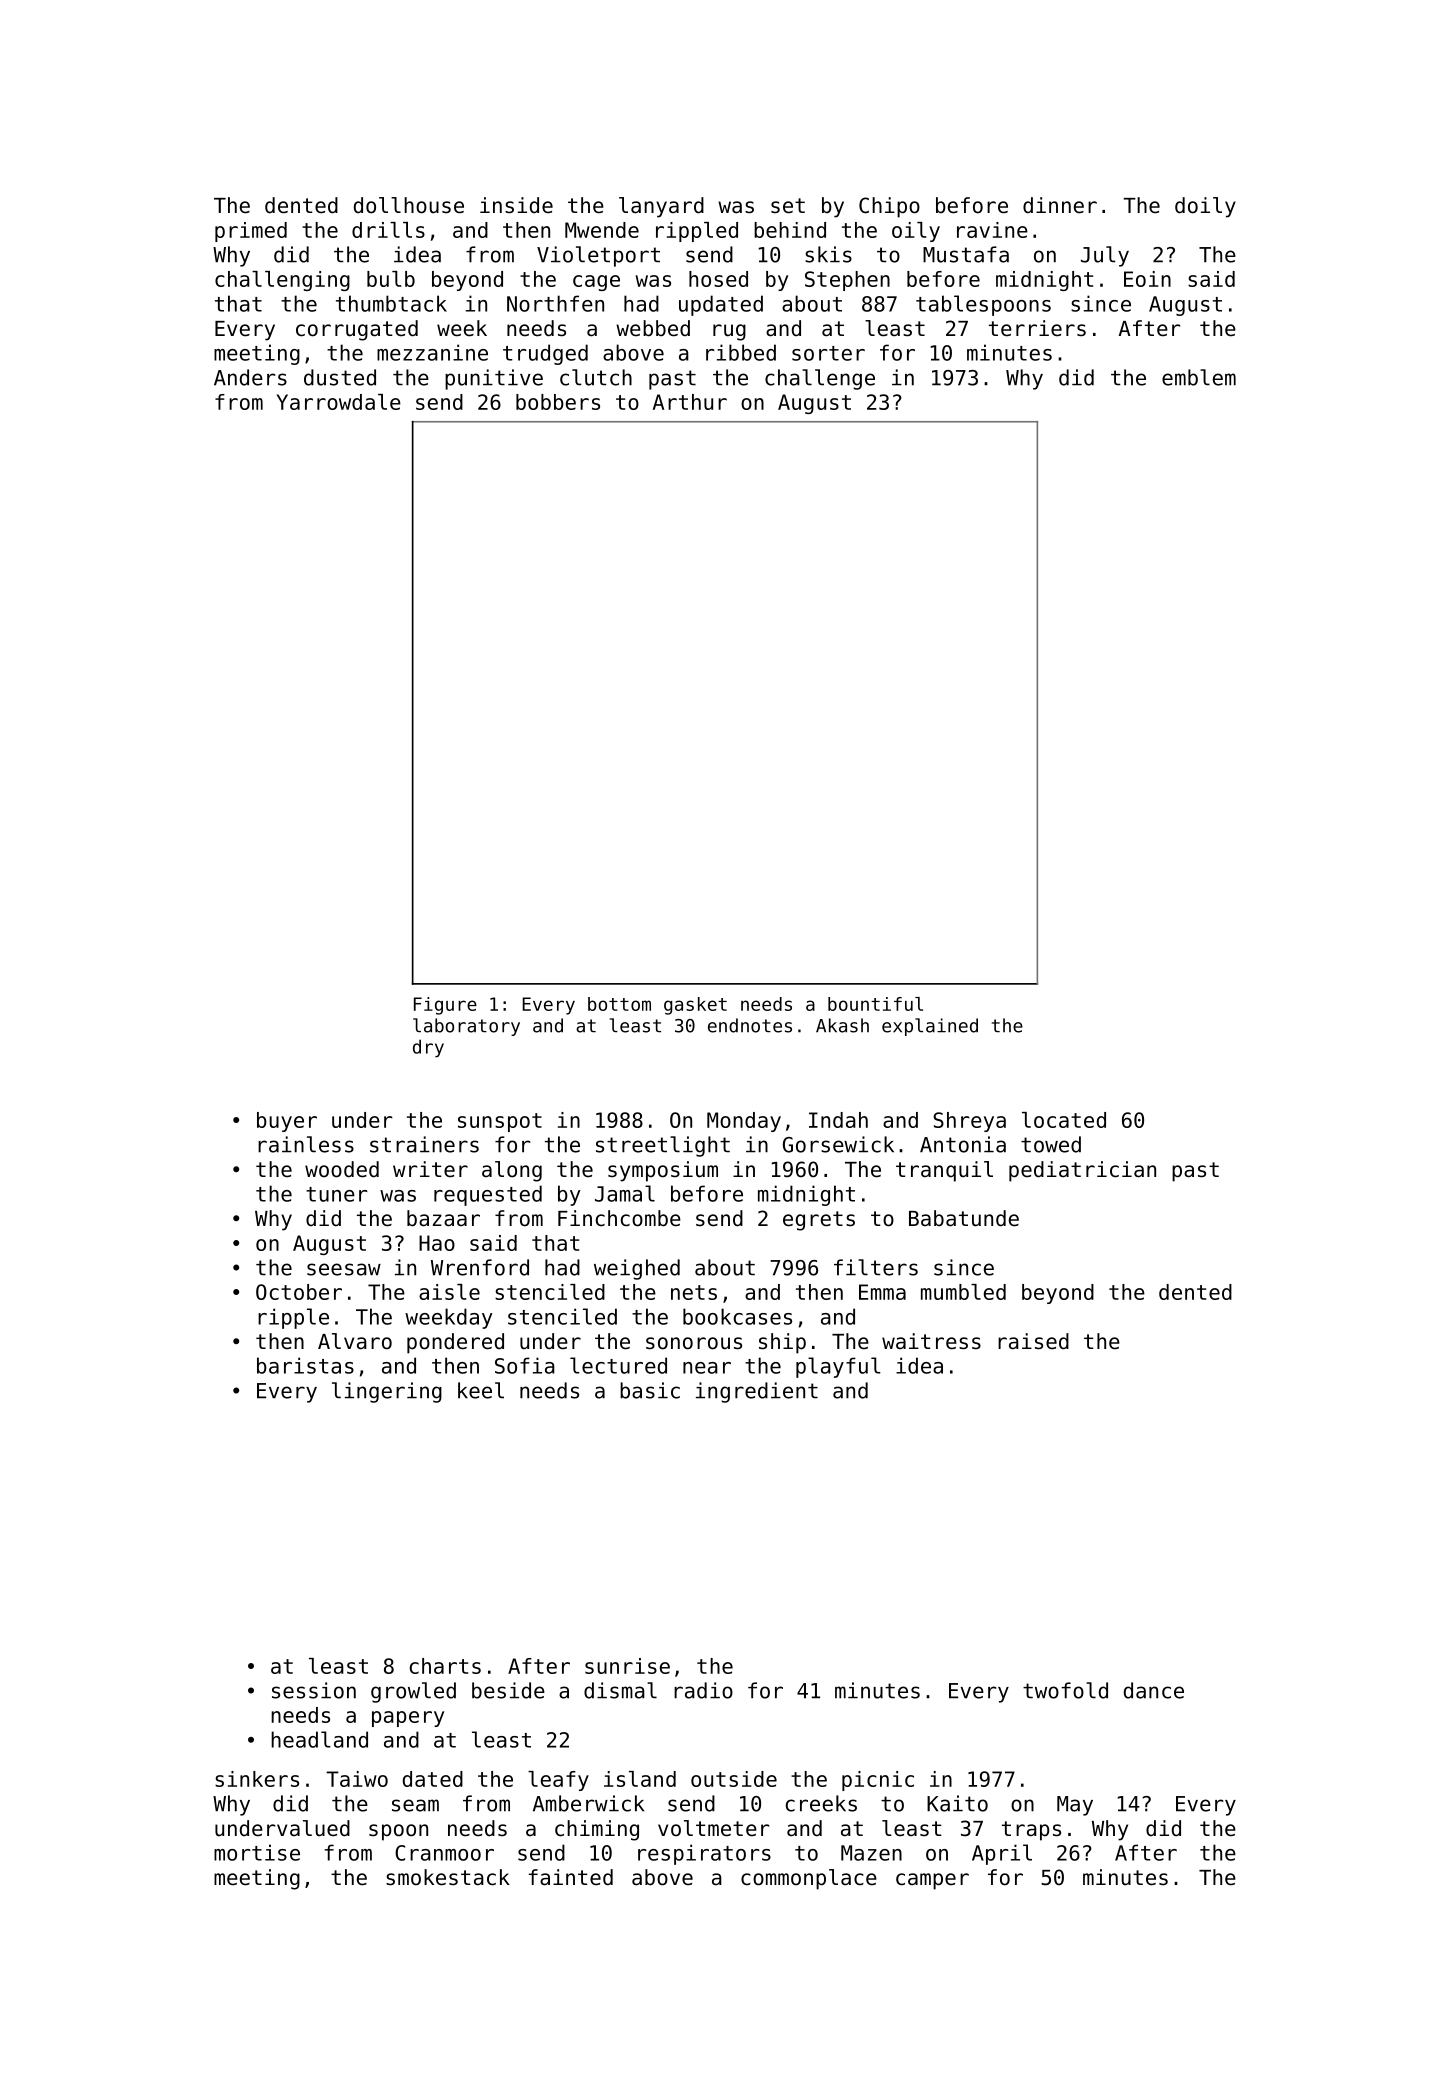 The width and height of the screenshot is (1450, 2100). I want to click on raised, so click(1033, 1341).
